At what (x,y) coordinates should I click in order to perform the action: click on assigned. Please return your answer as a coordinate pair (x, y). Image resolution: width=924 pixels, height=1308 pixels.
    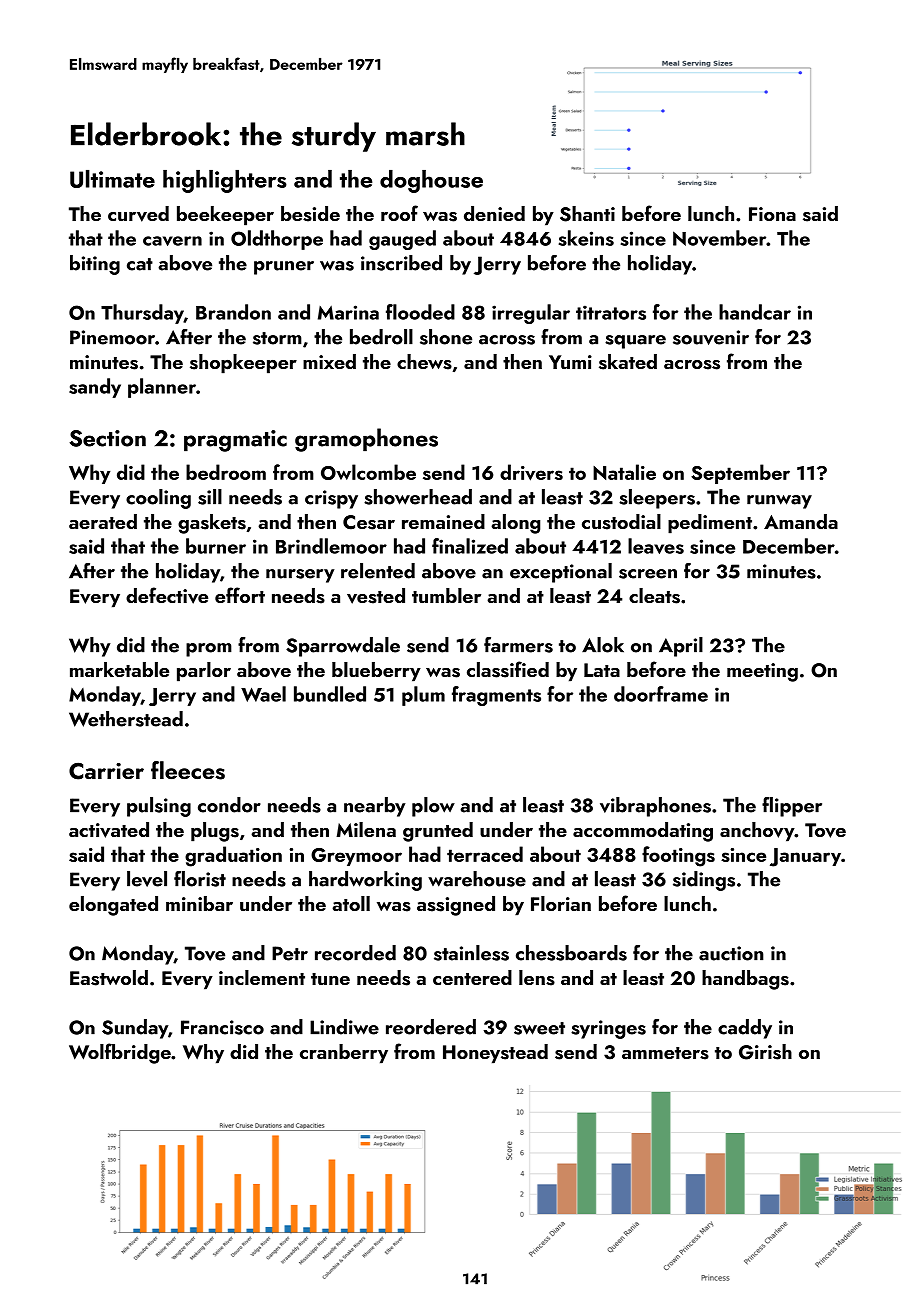
    Looking at the image, I should click on (456, 906).
